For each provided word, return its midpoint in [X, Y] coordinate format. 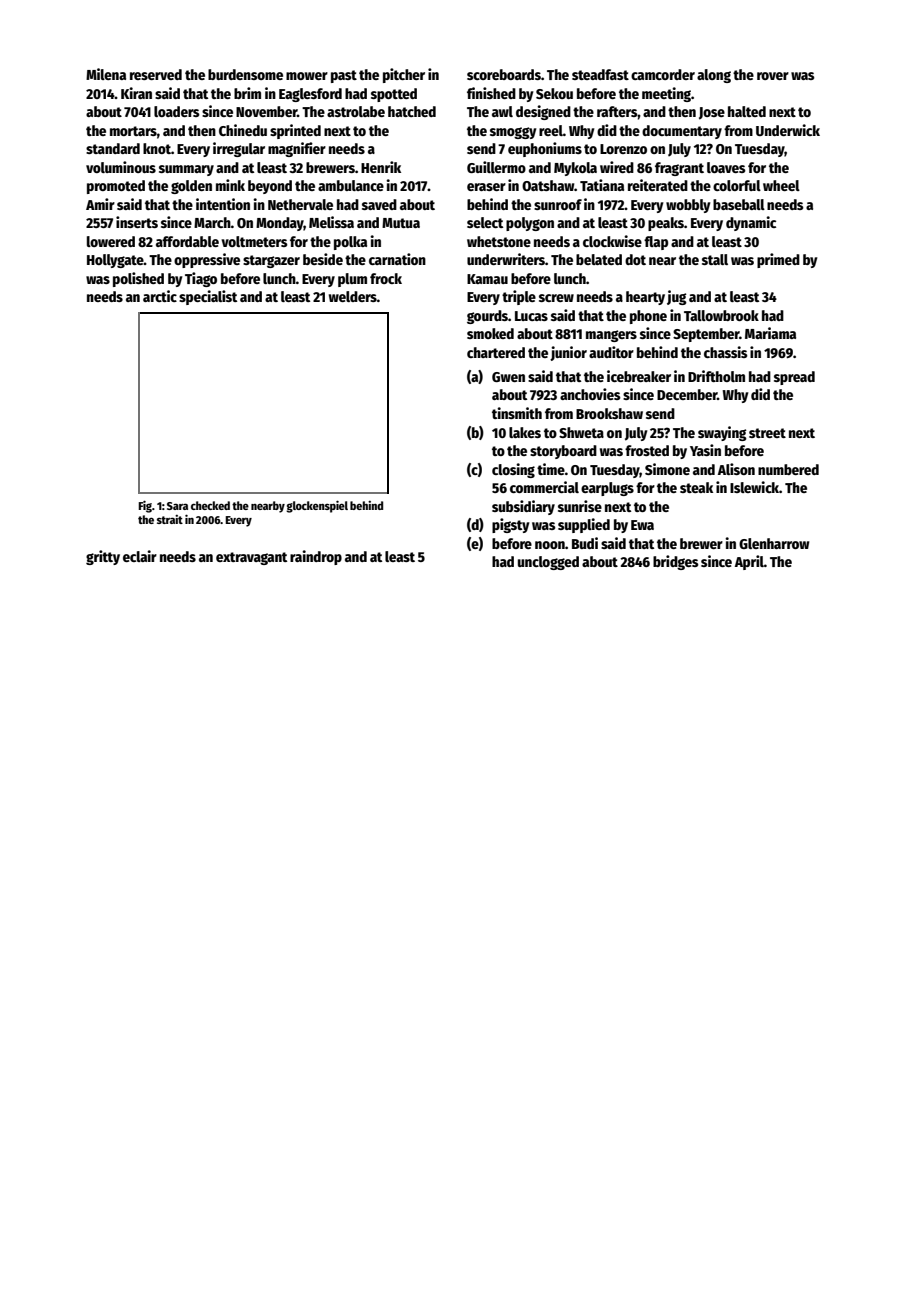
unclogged [548, 563]
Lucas [531, 316]
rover [773, 76]
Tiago [201, 279]
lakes [525, 432]
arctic [160, 296]
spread [794, 378]
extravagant [251, 558]
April [749, 562]
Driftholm [716, 376]
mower [307, 76]
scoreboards [504, 74]
